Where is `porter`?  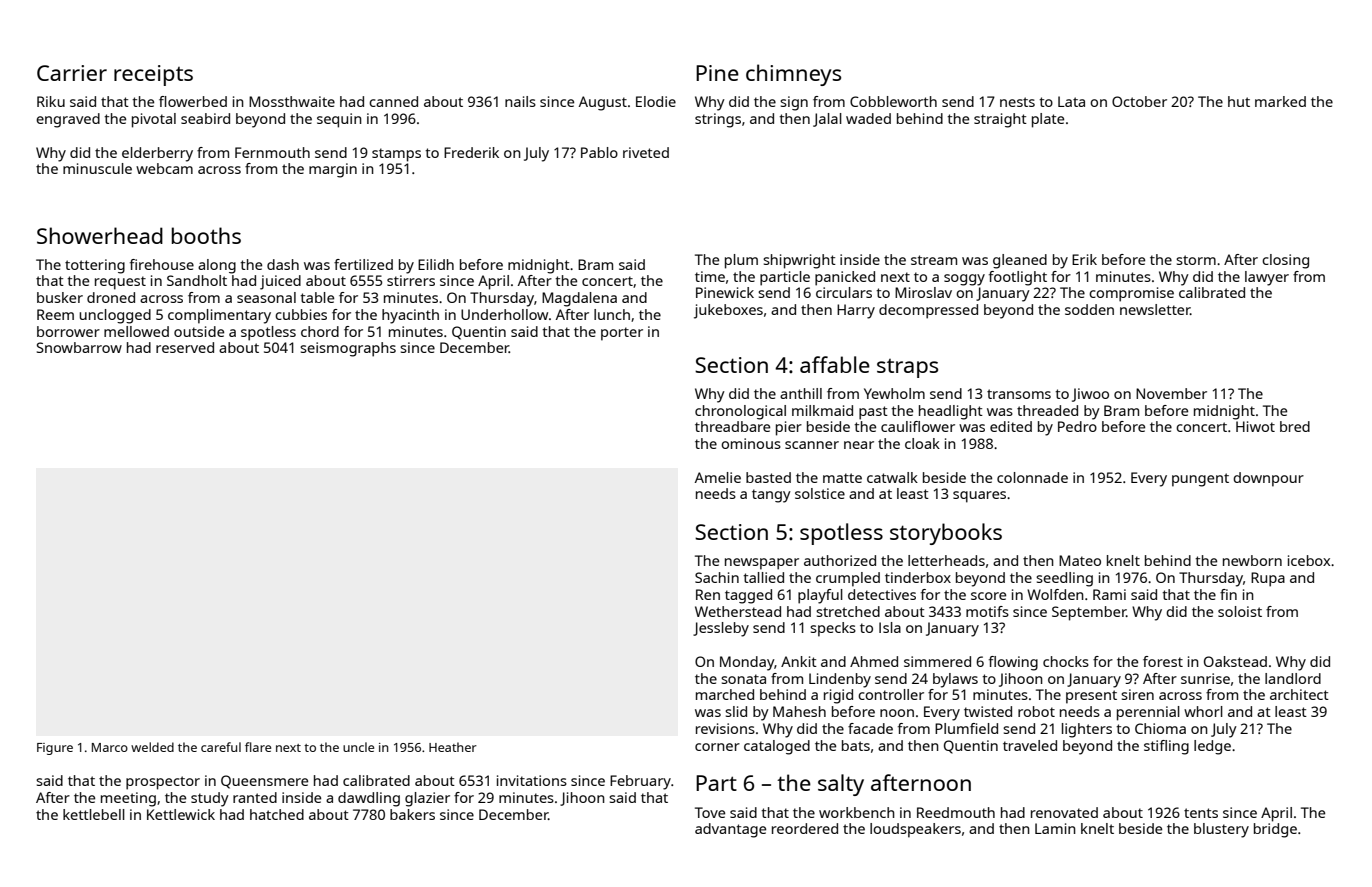
porter is located at coordinates (622, 334).
